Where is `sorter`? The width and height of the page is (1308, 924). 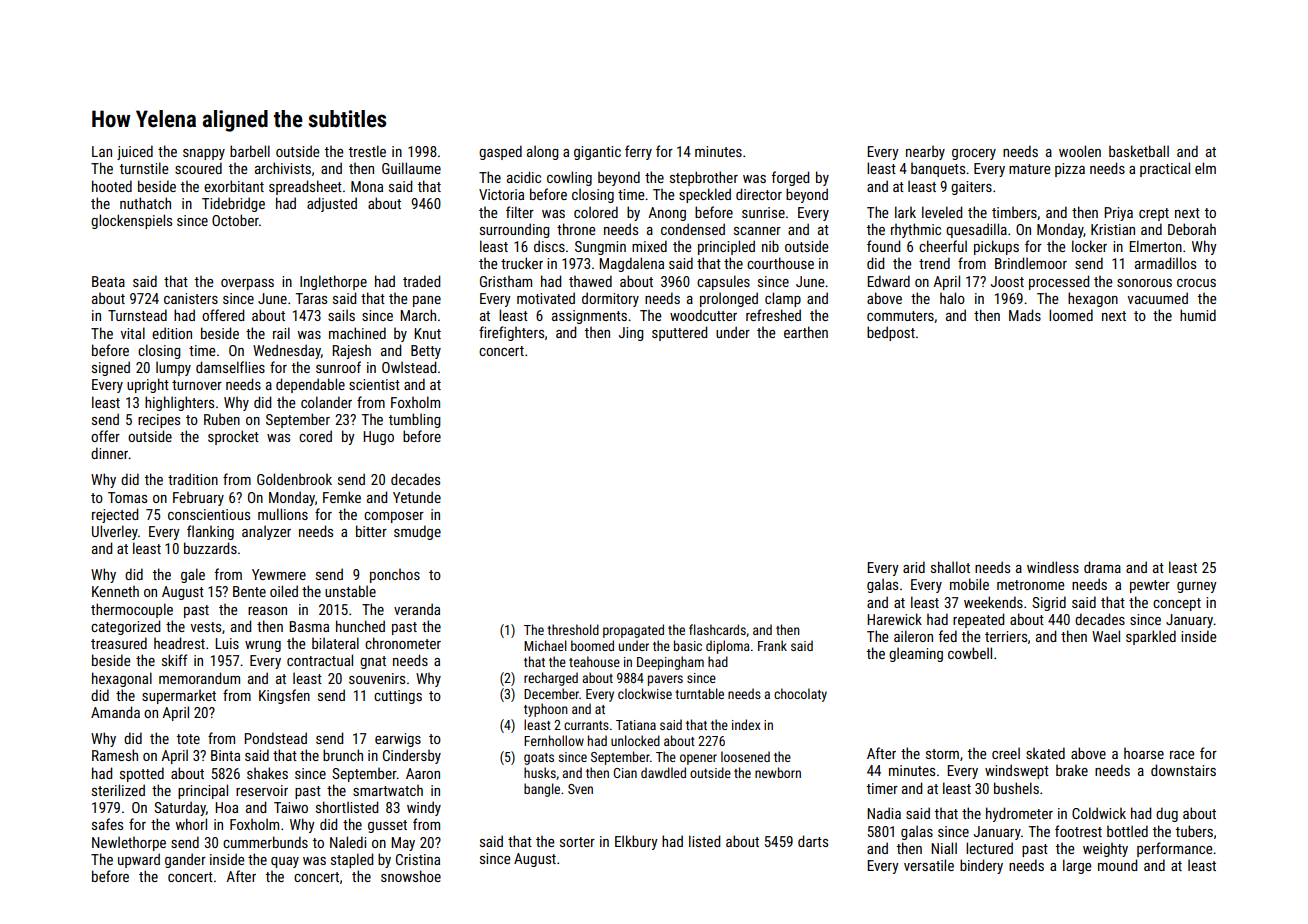
sorter is located at coordinates (577, 842).
